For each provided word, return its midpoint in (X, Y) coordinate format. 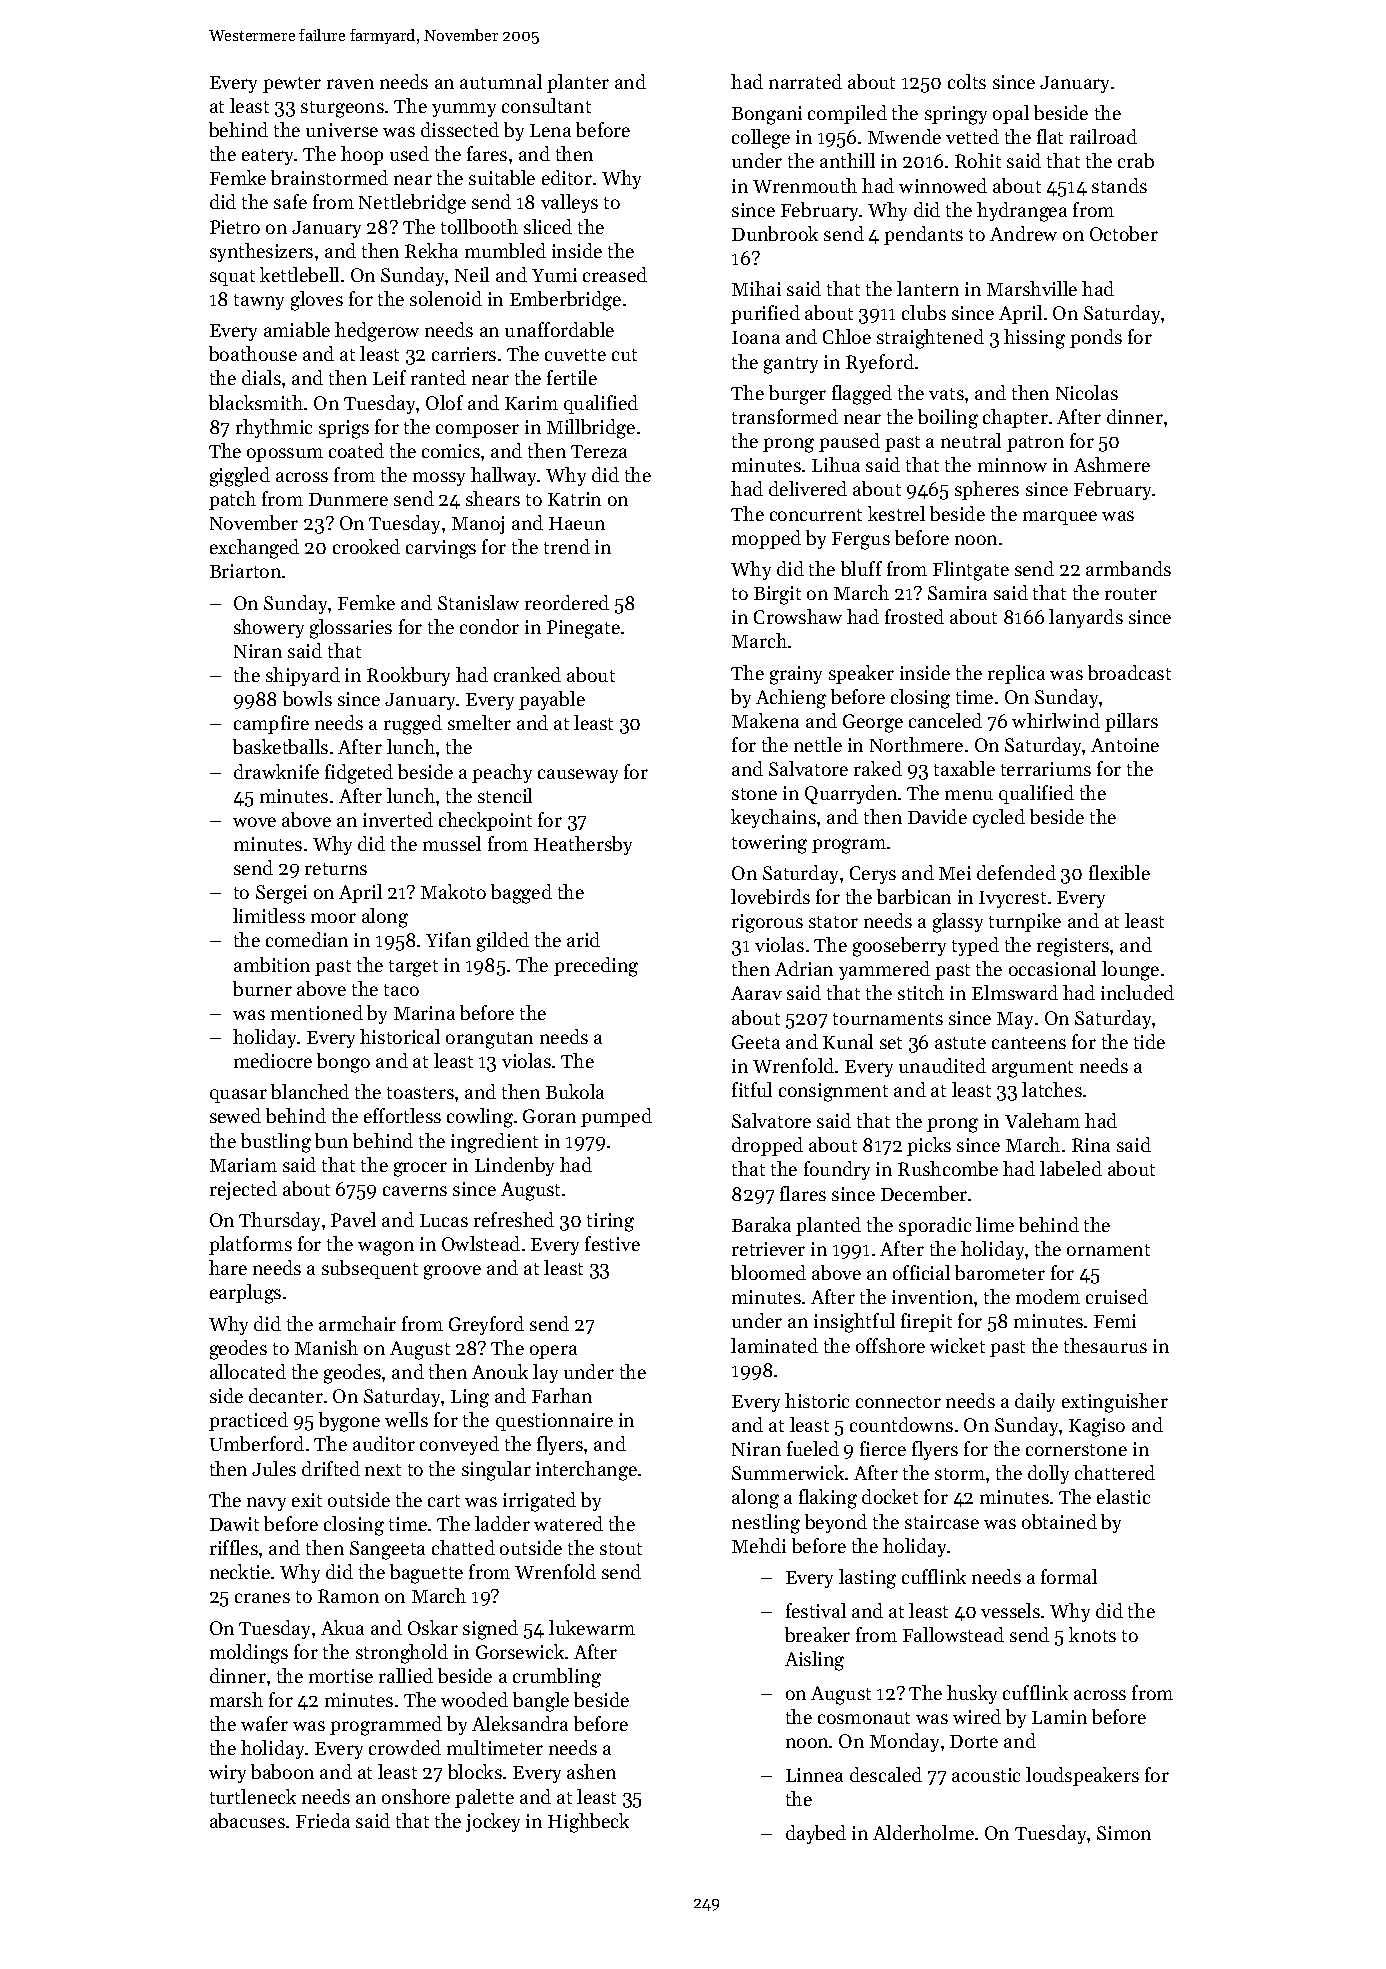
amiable (297, 329)
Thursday (279, 1221)
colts (967, 81)
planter (578, 83)
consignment (833, 1092)
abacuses (247, 1820)
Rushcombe (948, 1168)
